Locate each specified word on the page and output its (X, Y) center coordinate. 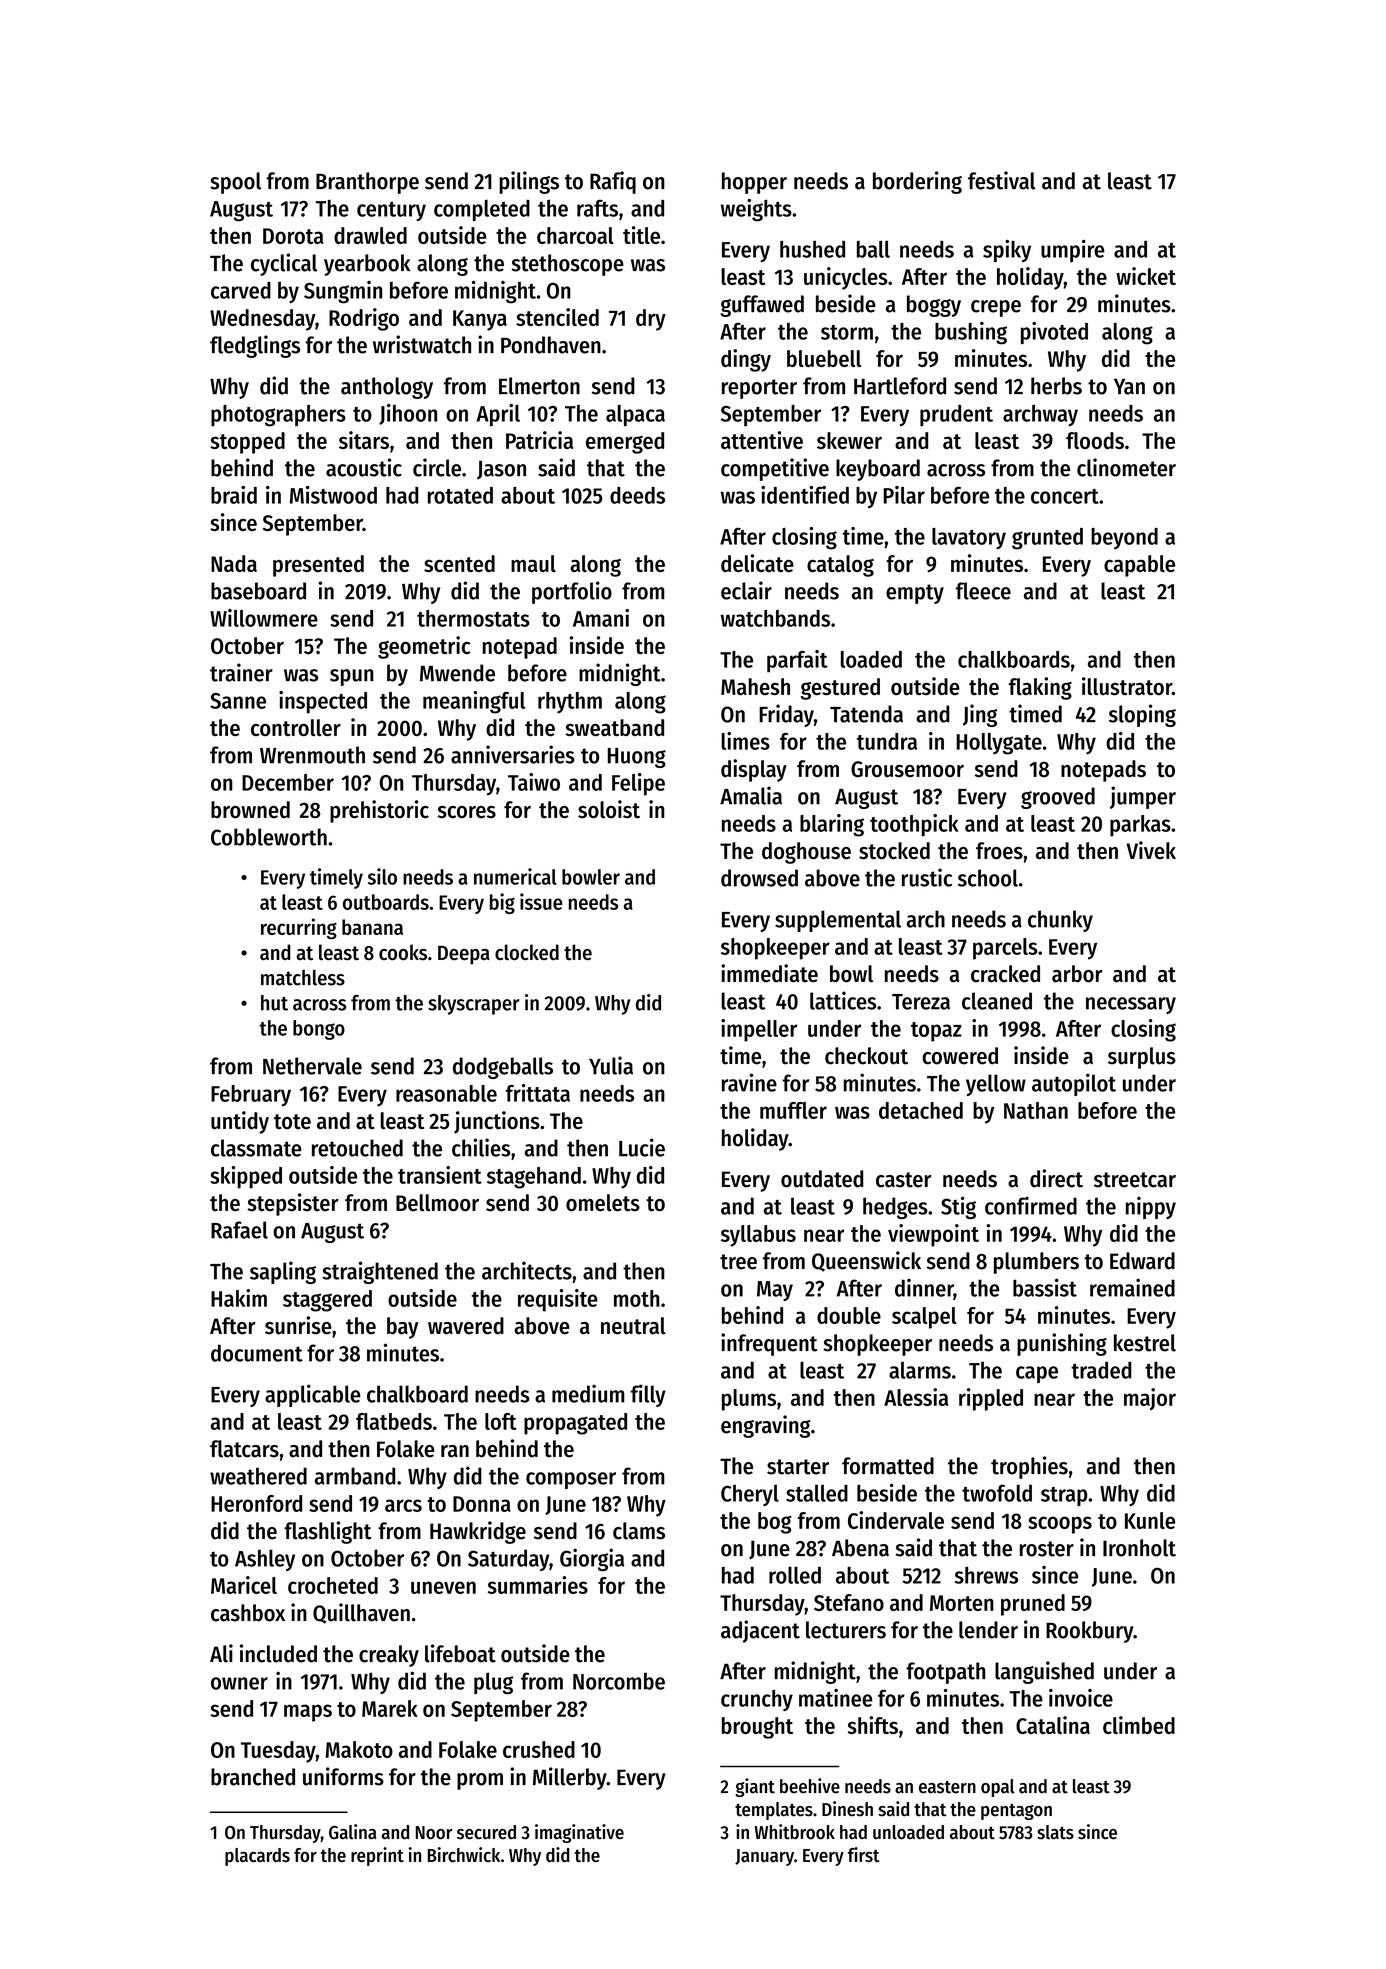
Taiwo (534, 782)
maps (308, 1713)
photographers (278, 416)
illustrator (1127, 686)
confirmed (1031, 1205)
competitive (775, 469)
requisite (558, 1300)
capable (1139, 566)
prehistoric (379, 811)
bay (402, 1328)
